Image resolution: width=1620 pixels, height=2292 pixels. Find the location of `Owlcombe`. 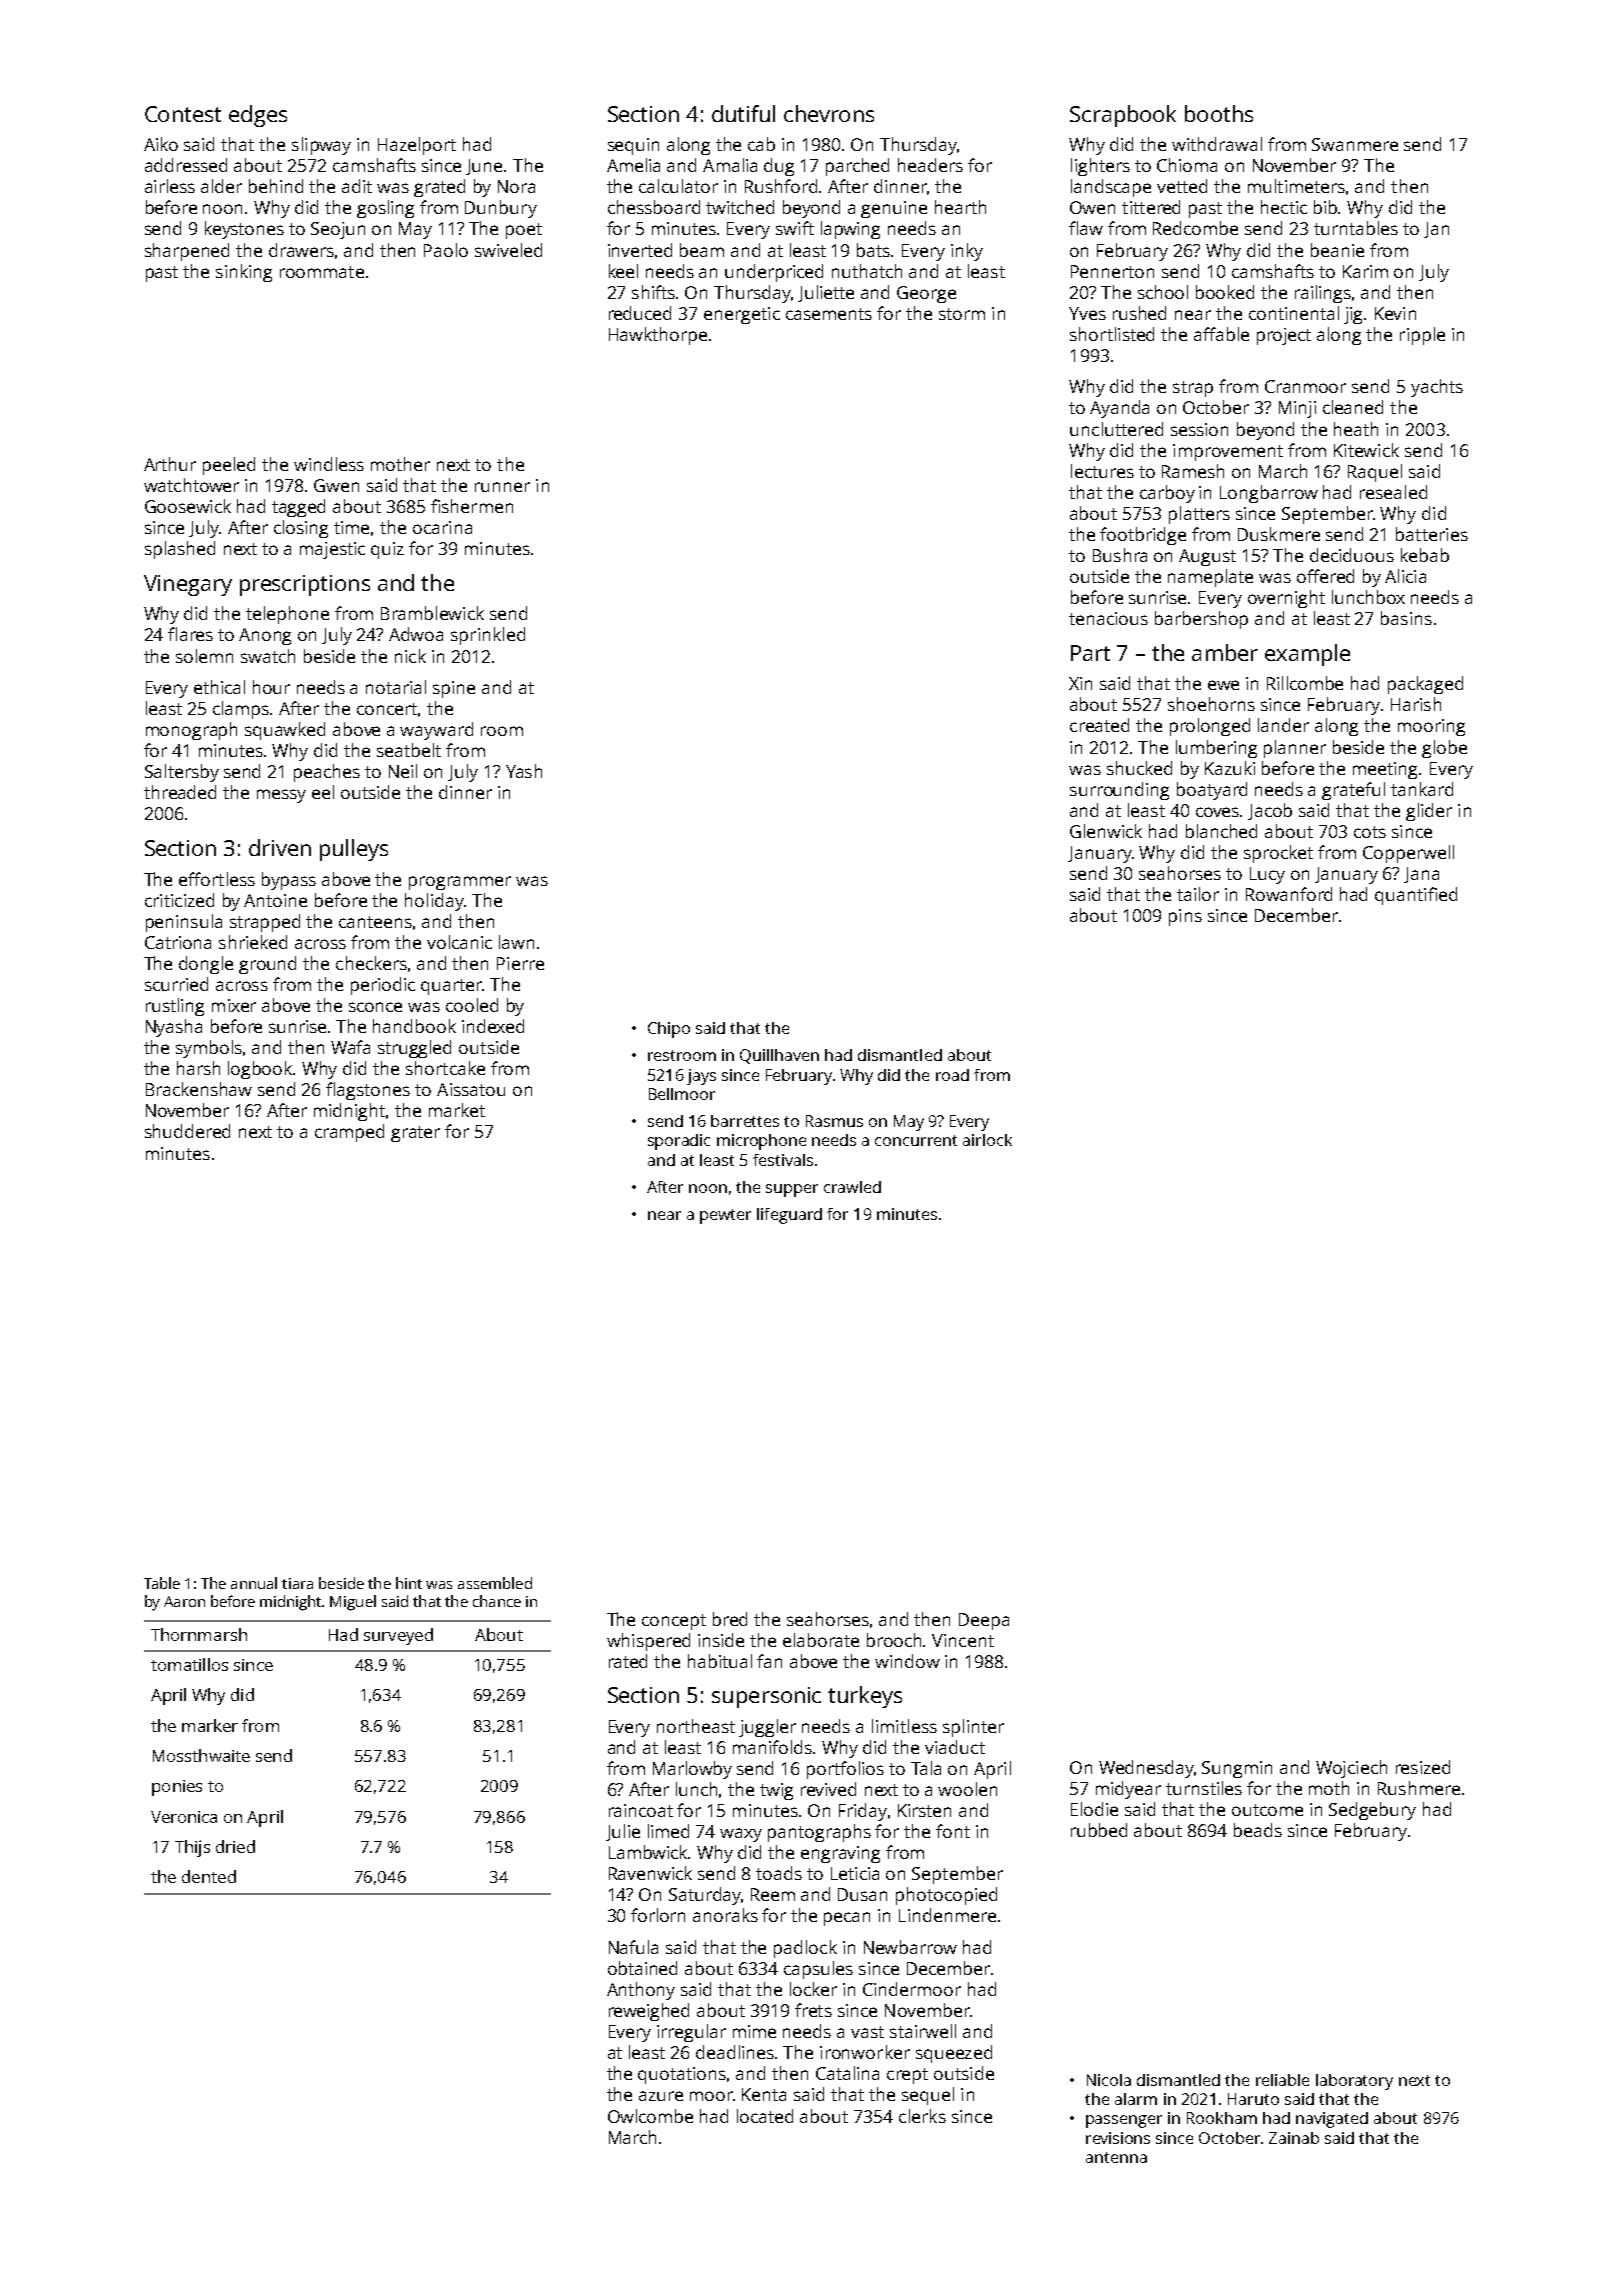

Owlcombe is located at coordinates (650, 2116).
